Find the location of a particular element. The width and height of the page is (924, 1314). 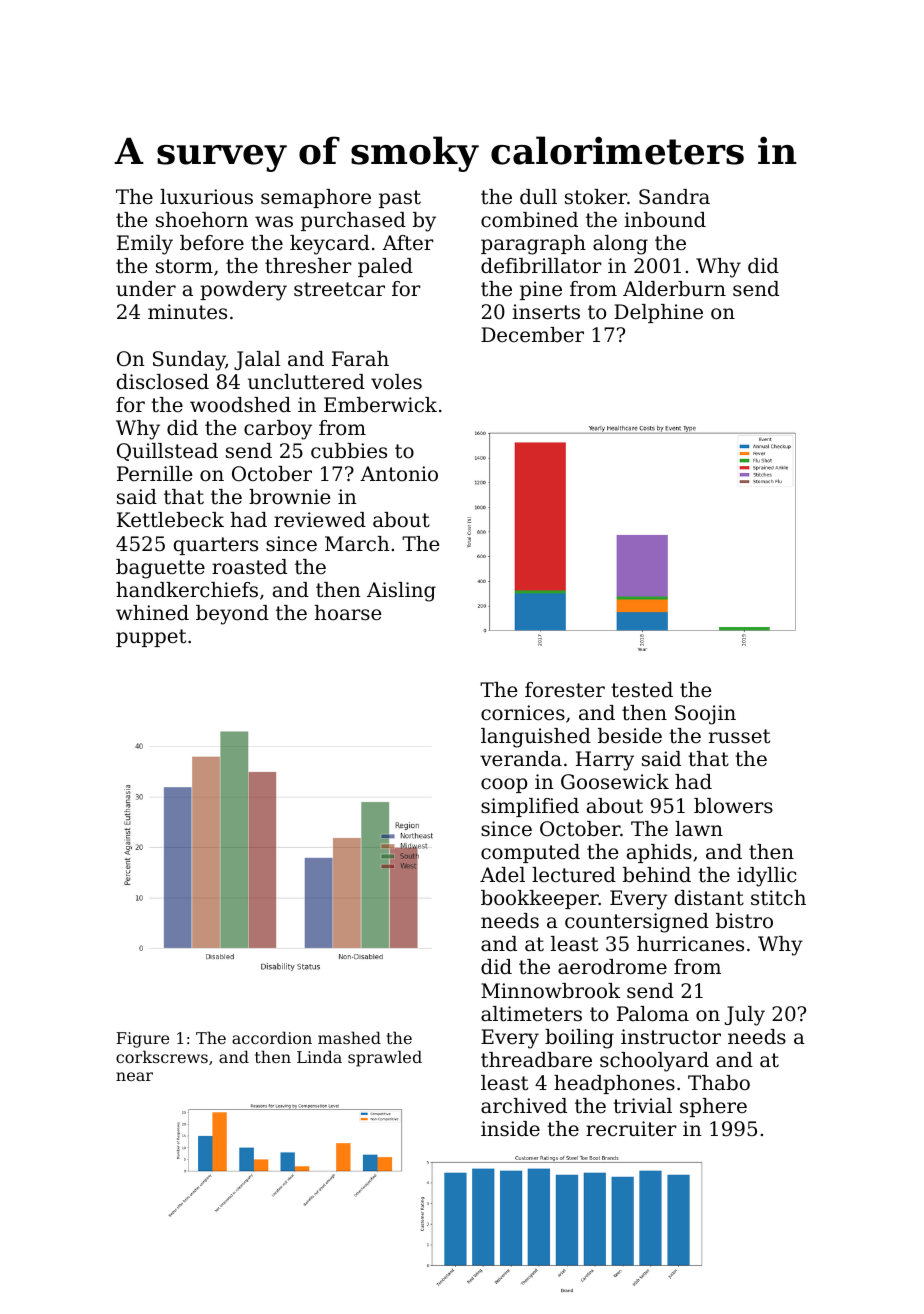

luxurious is located at coordinates (206, 196).
